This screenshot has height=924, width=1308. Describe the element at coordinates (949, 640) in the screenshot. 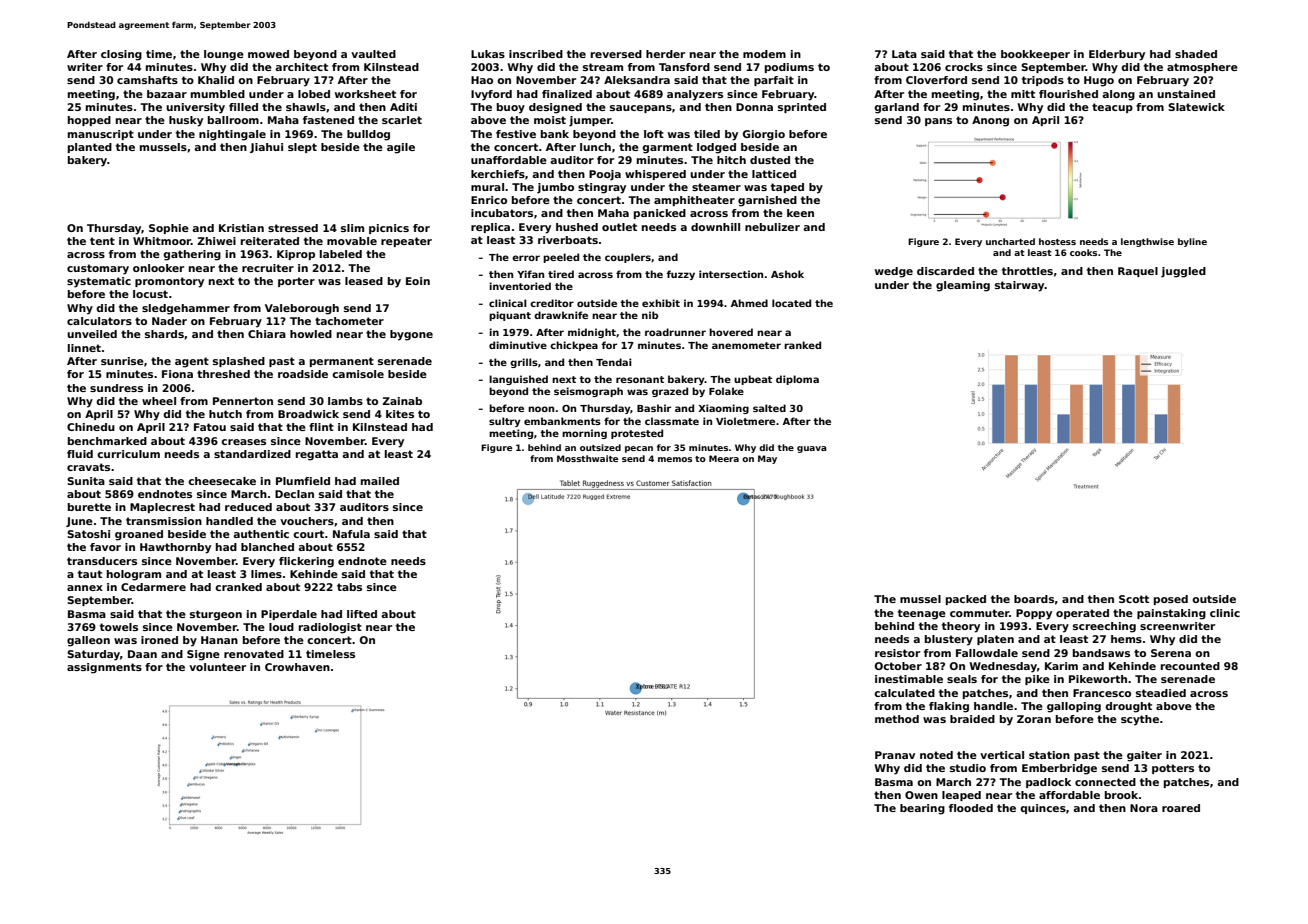

I see `blustery` at that location.
